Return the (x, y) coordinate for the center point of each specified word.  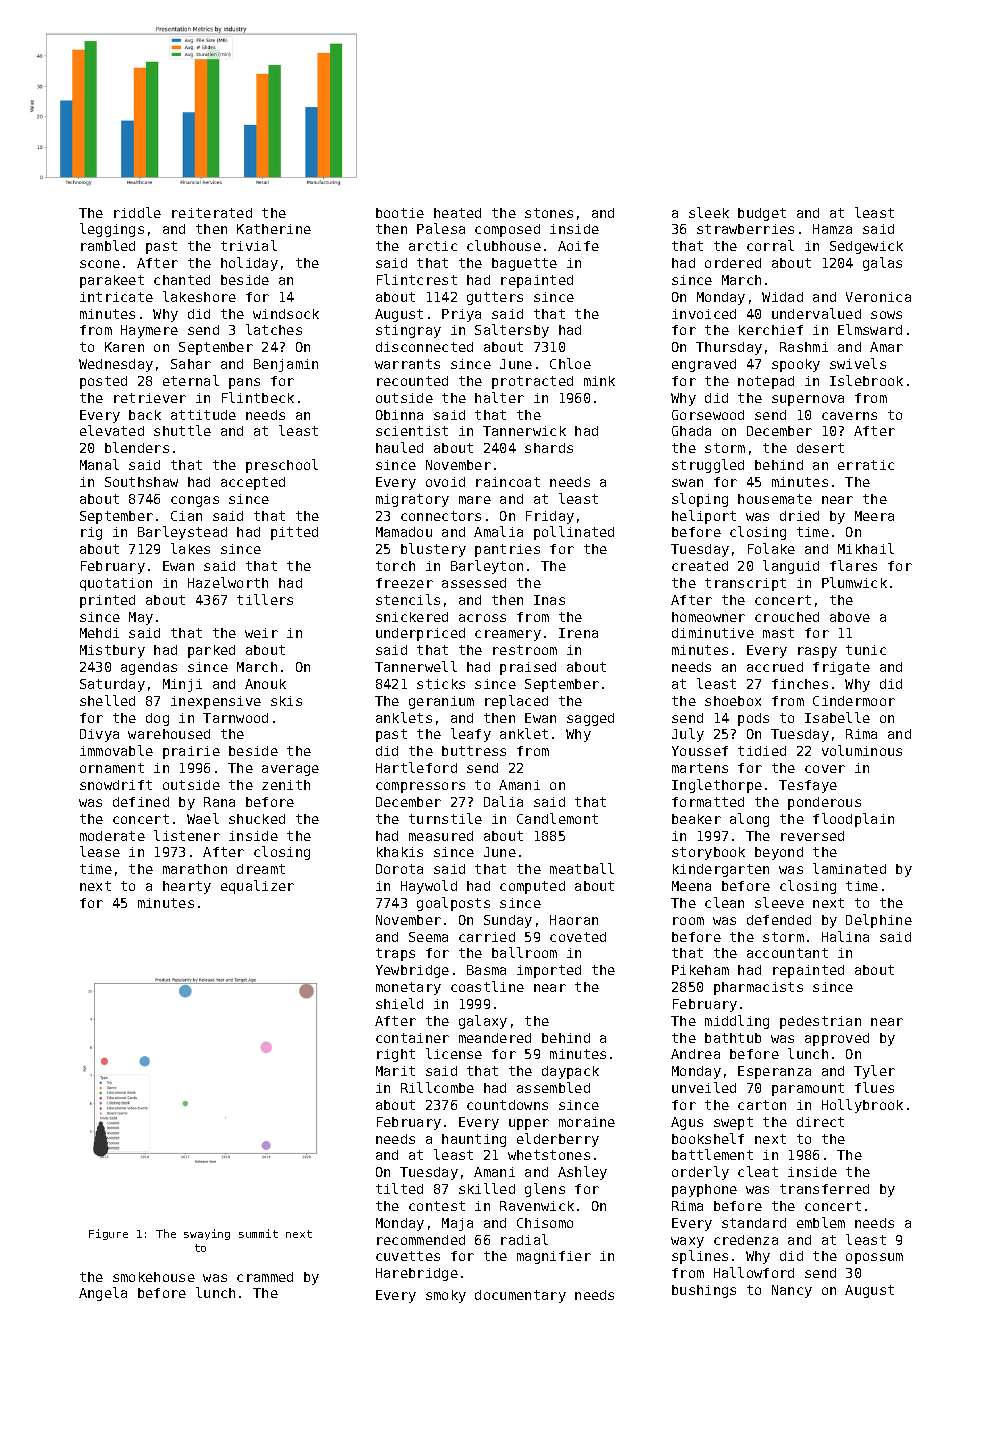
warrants (407, 364)
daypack (570, 1072)
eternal (191, 380)
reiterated (212, 213)
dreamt (261, 869)
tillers (265, 599)
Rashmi (804, 347)
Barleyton (487, 567)
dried (799, 516)
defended (779, 920)
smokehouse (154, 1277)
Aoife (578, 246)
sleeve (779, 902)
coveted (578, 937)
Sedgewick (866, 247)
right (396, 1055)
